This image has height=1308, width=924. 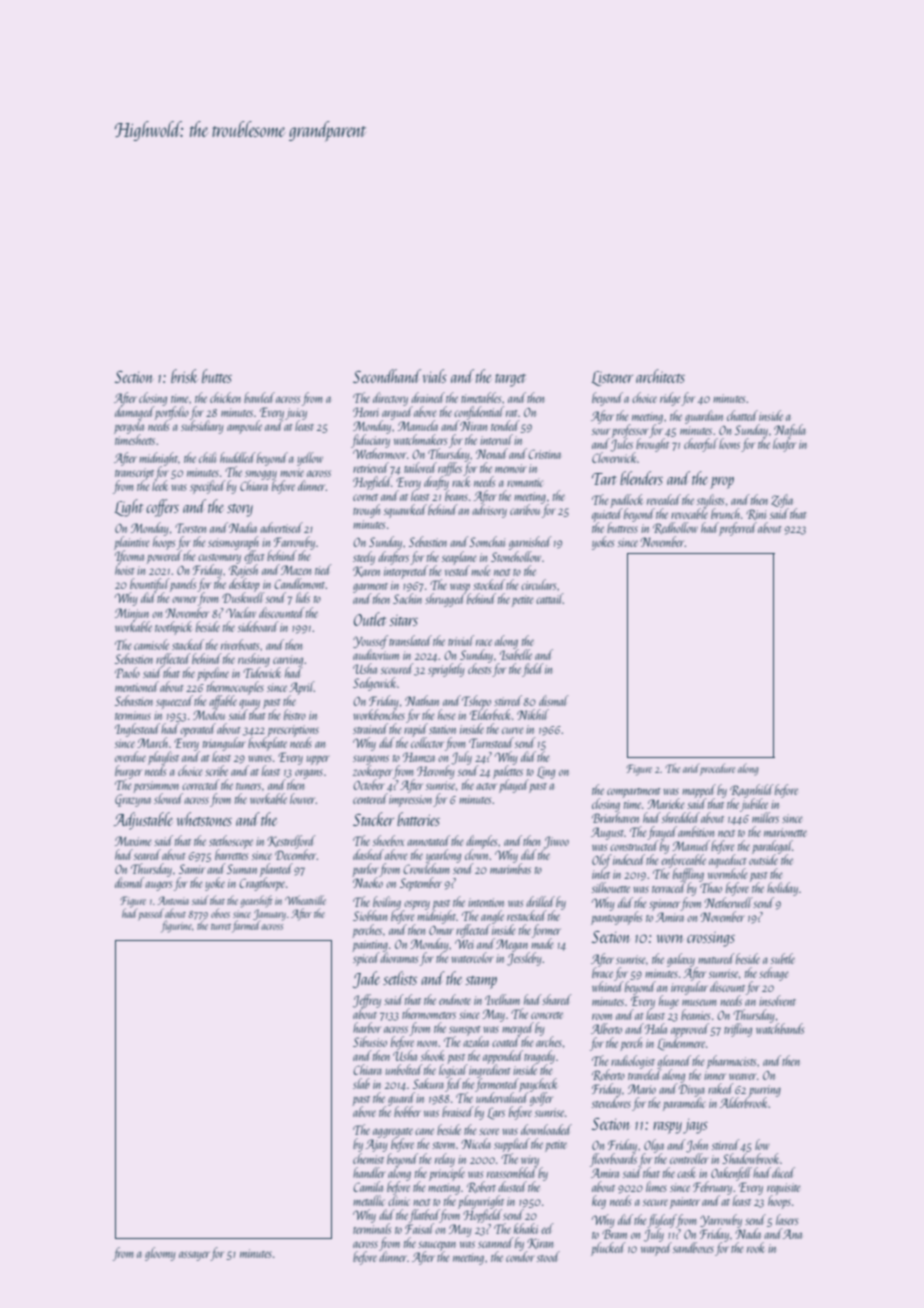 I want to click on Secondhand, so click(x=387, y=376).
